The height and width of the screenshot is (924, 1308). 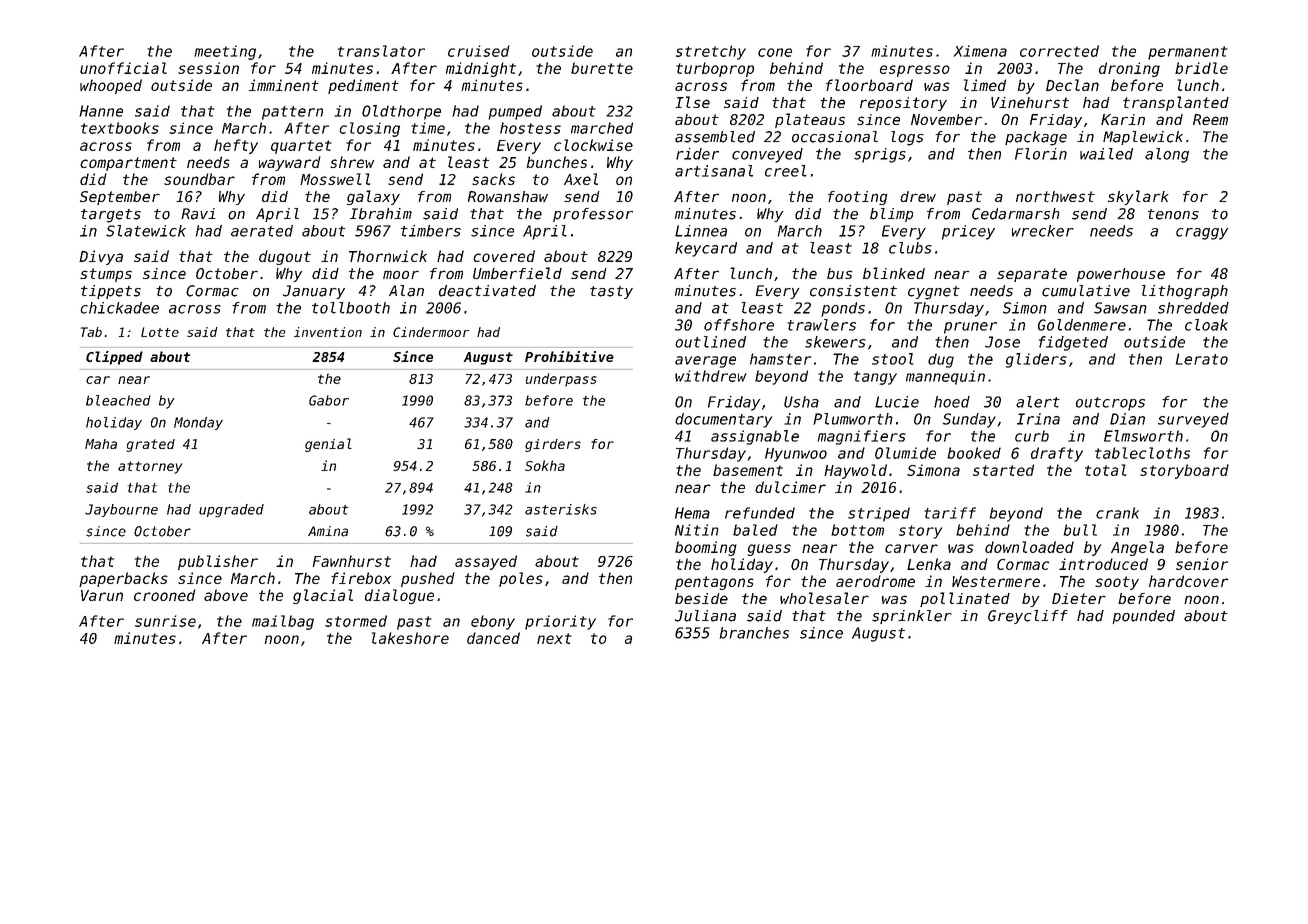 I want to click on branches, so click(x=754, y=633).
